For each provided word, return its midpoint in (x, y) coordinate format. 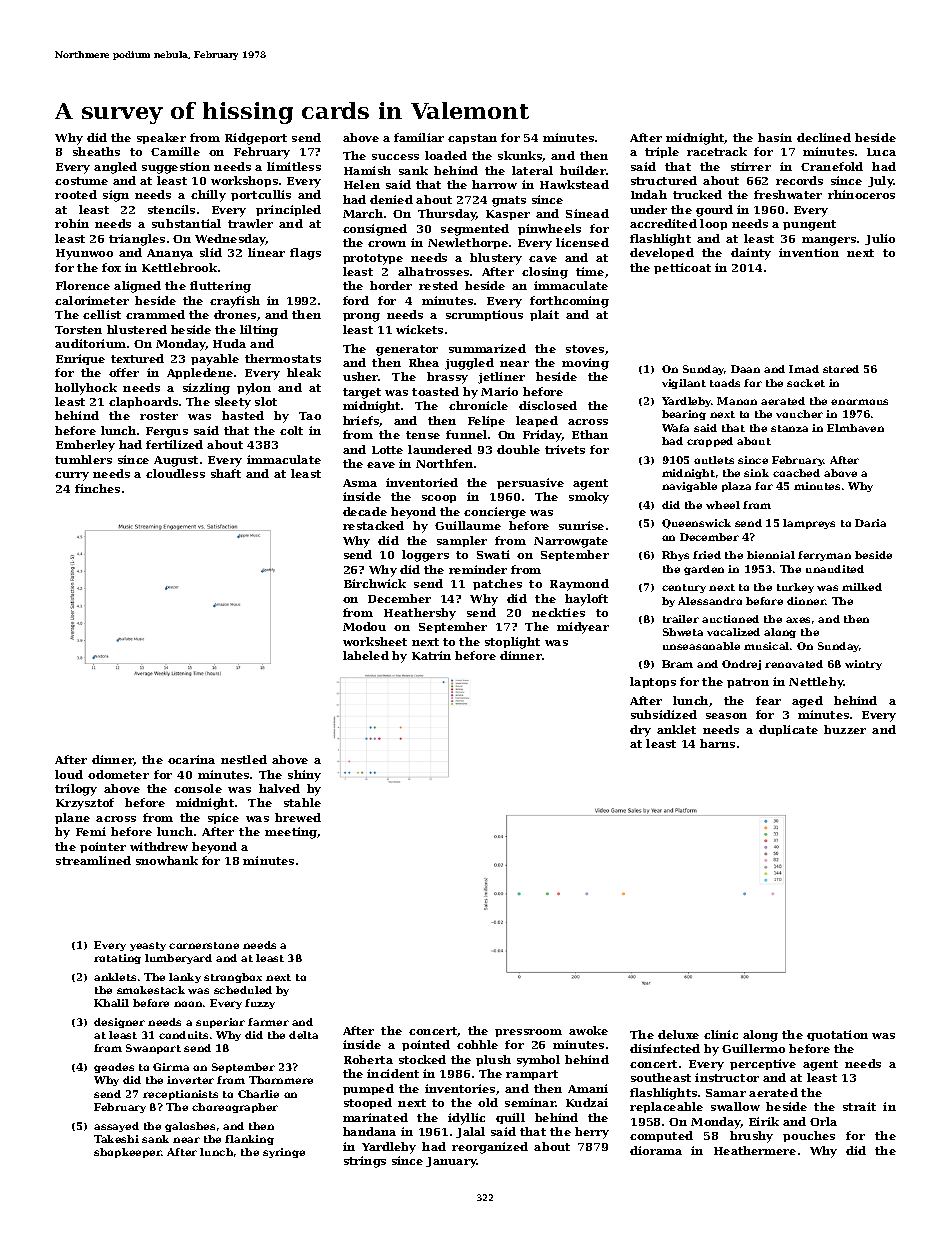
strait (859, 1106)
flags (305, 254)
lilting (259, 331)
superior (220, 1023)
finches (97, 488)
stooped (368, 1103)
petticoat (682, 268)
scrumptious (484, 315)
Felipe (486, 421)
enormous (859, 402)
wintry (863, 665)
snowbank (167, 860)
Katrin (431, 655)
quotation (837, 1035)
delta (303, 1035)
